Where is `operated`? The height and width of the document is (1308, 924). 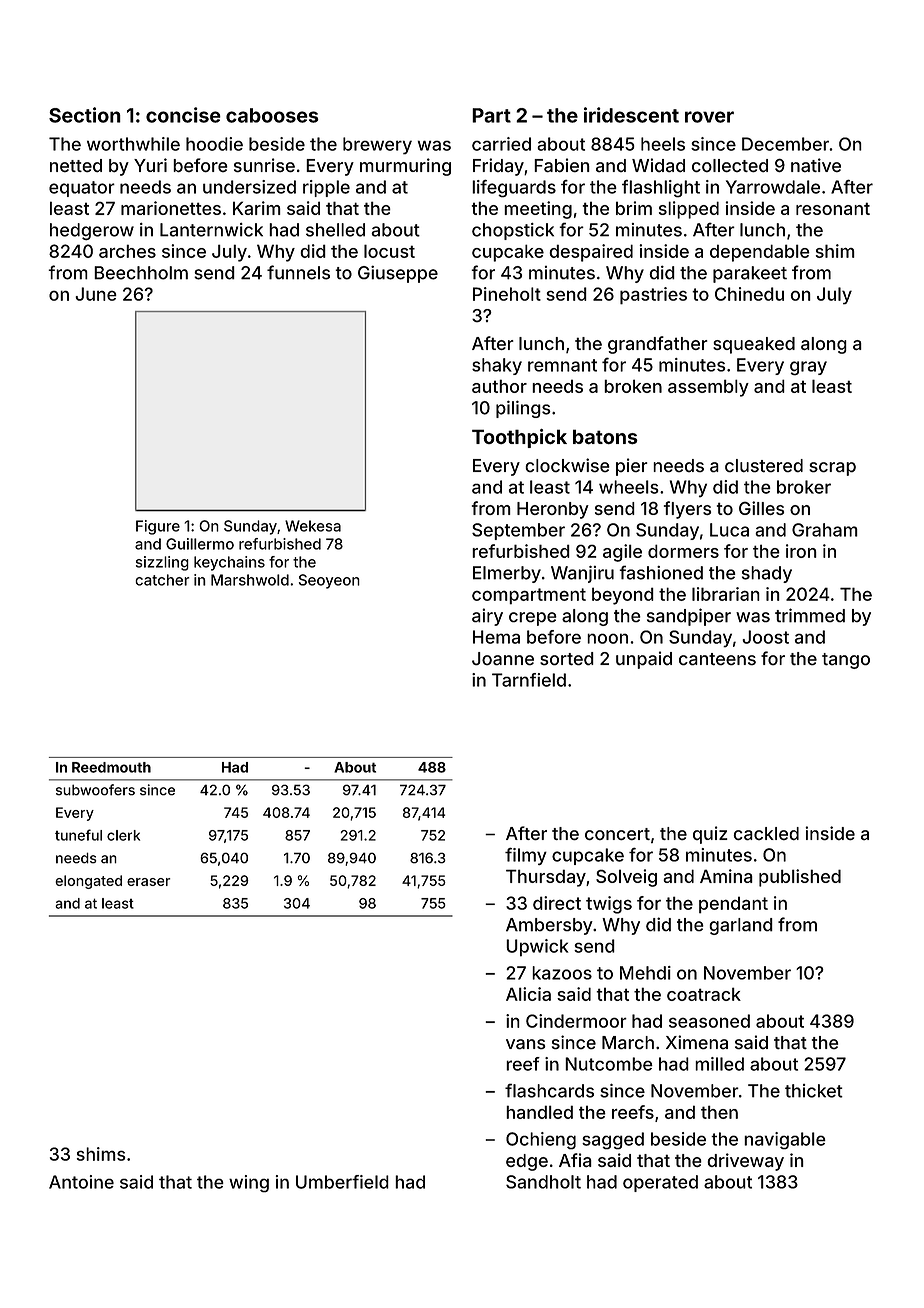 operated is located at coordinates (660, 1183).
